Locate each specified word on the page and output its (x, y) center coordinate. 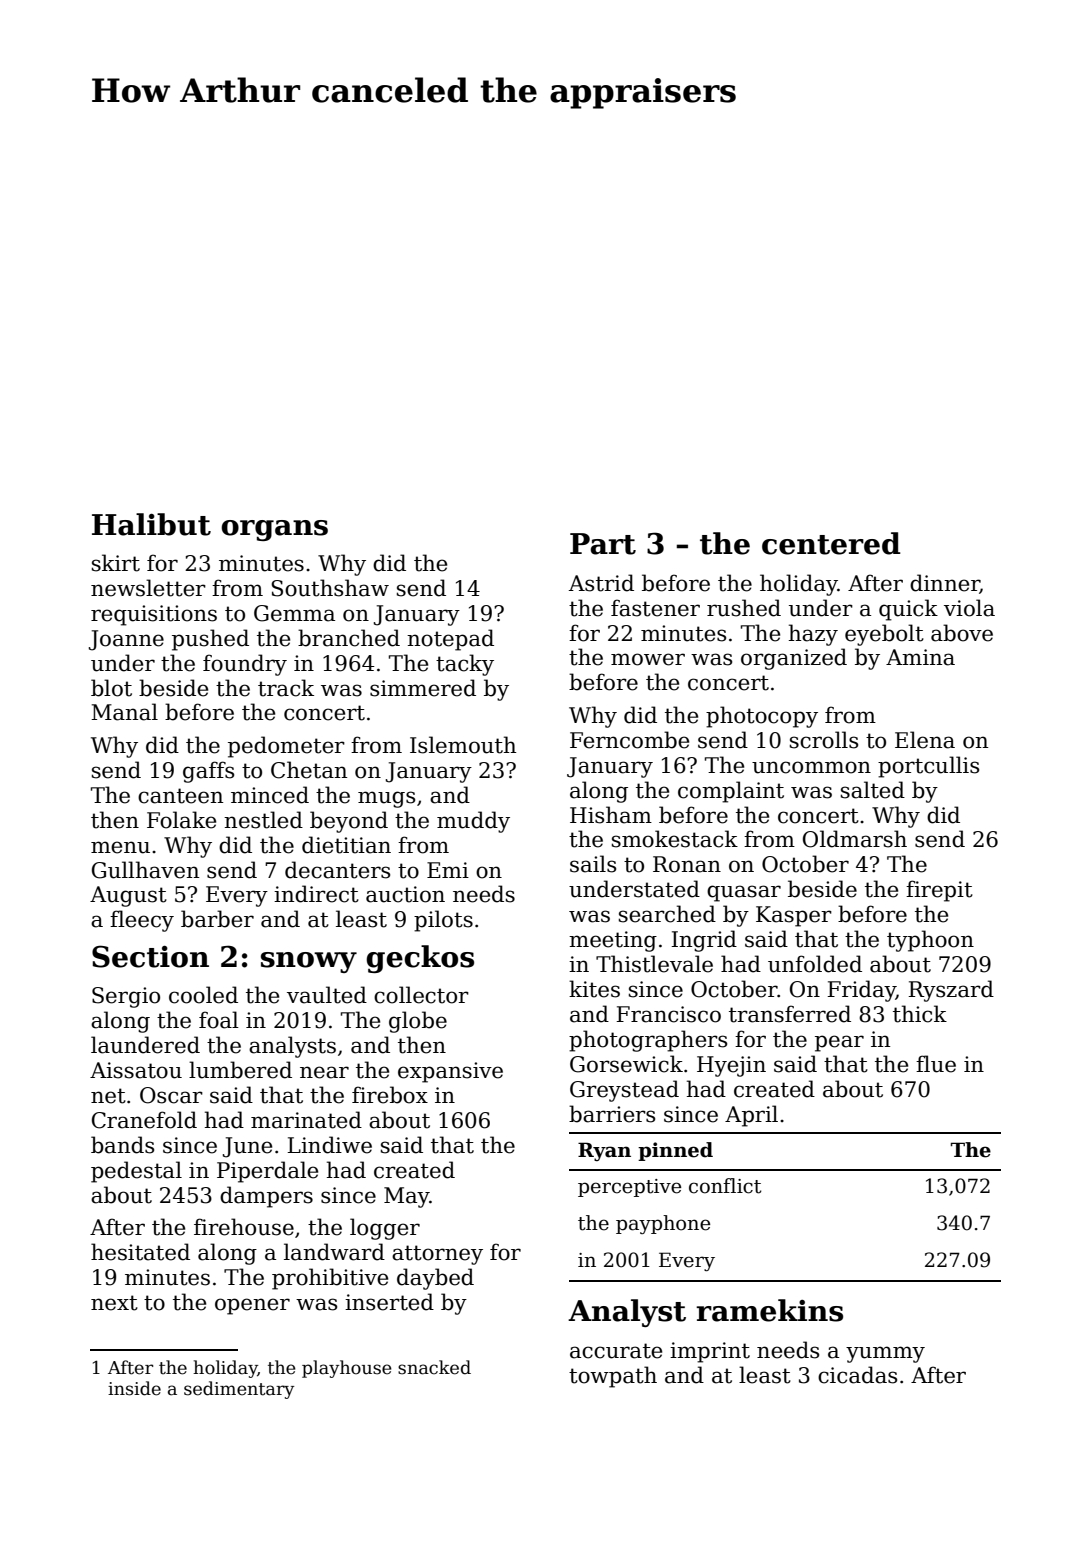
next (114, 1303)
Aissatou (136, 1070)
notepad (450, 640)
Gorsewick (626, 1064)
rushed (744, 608)
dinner (945, 583)
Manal (124, 712)
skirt (116, 563)
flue (936, 1064)
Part (603, 544)
